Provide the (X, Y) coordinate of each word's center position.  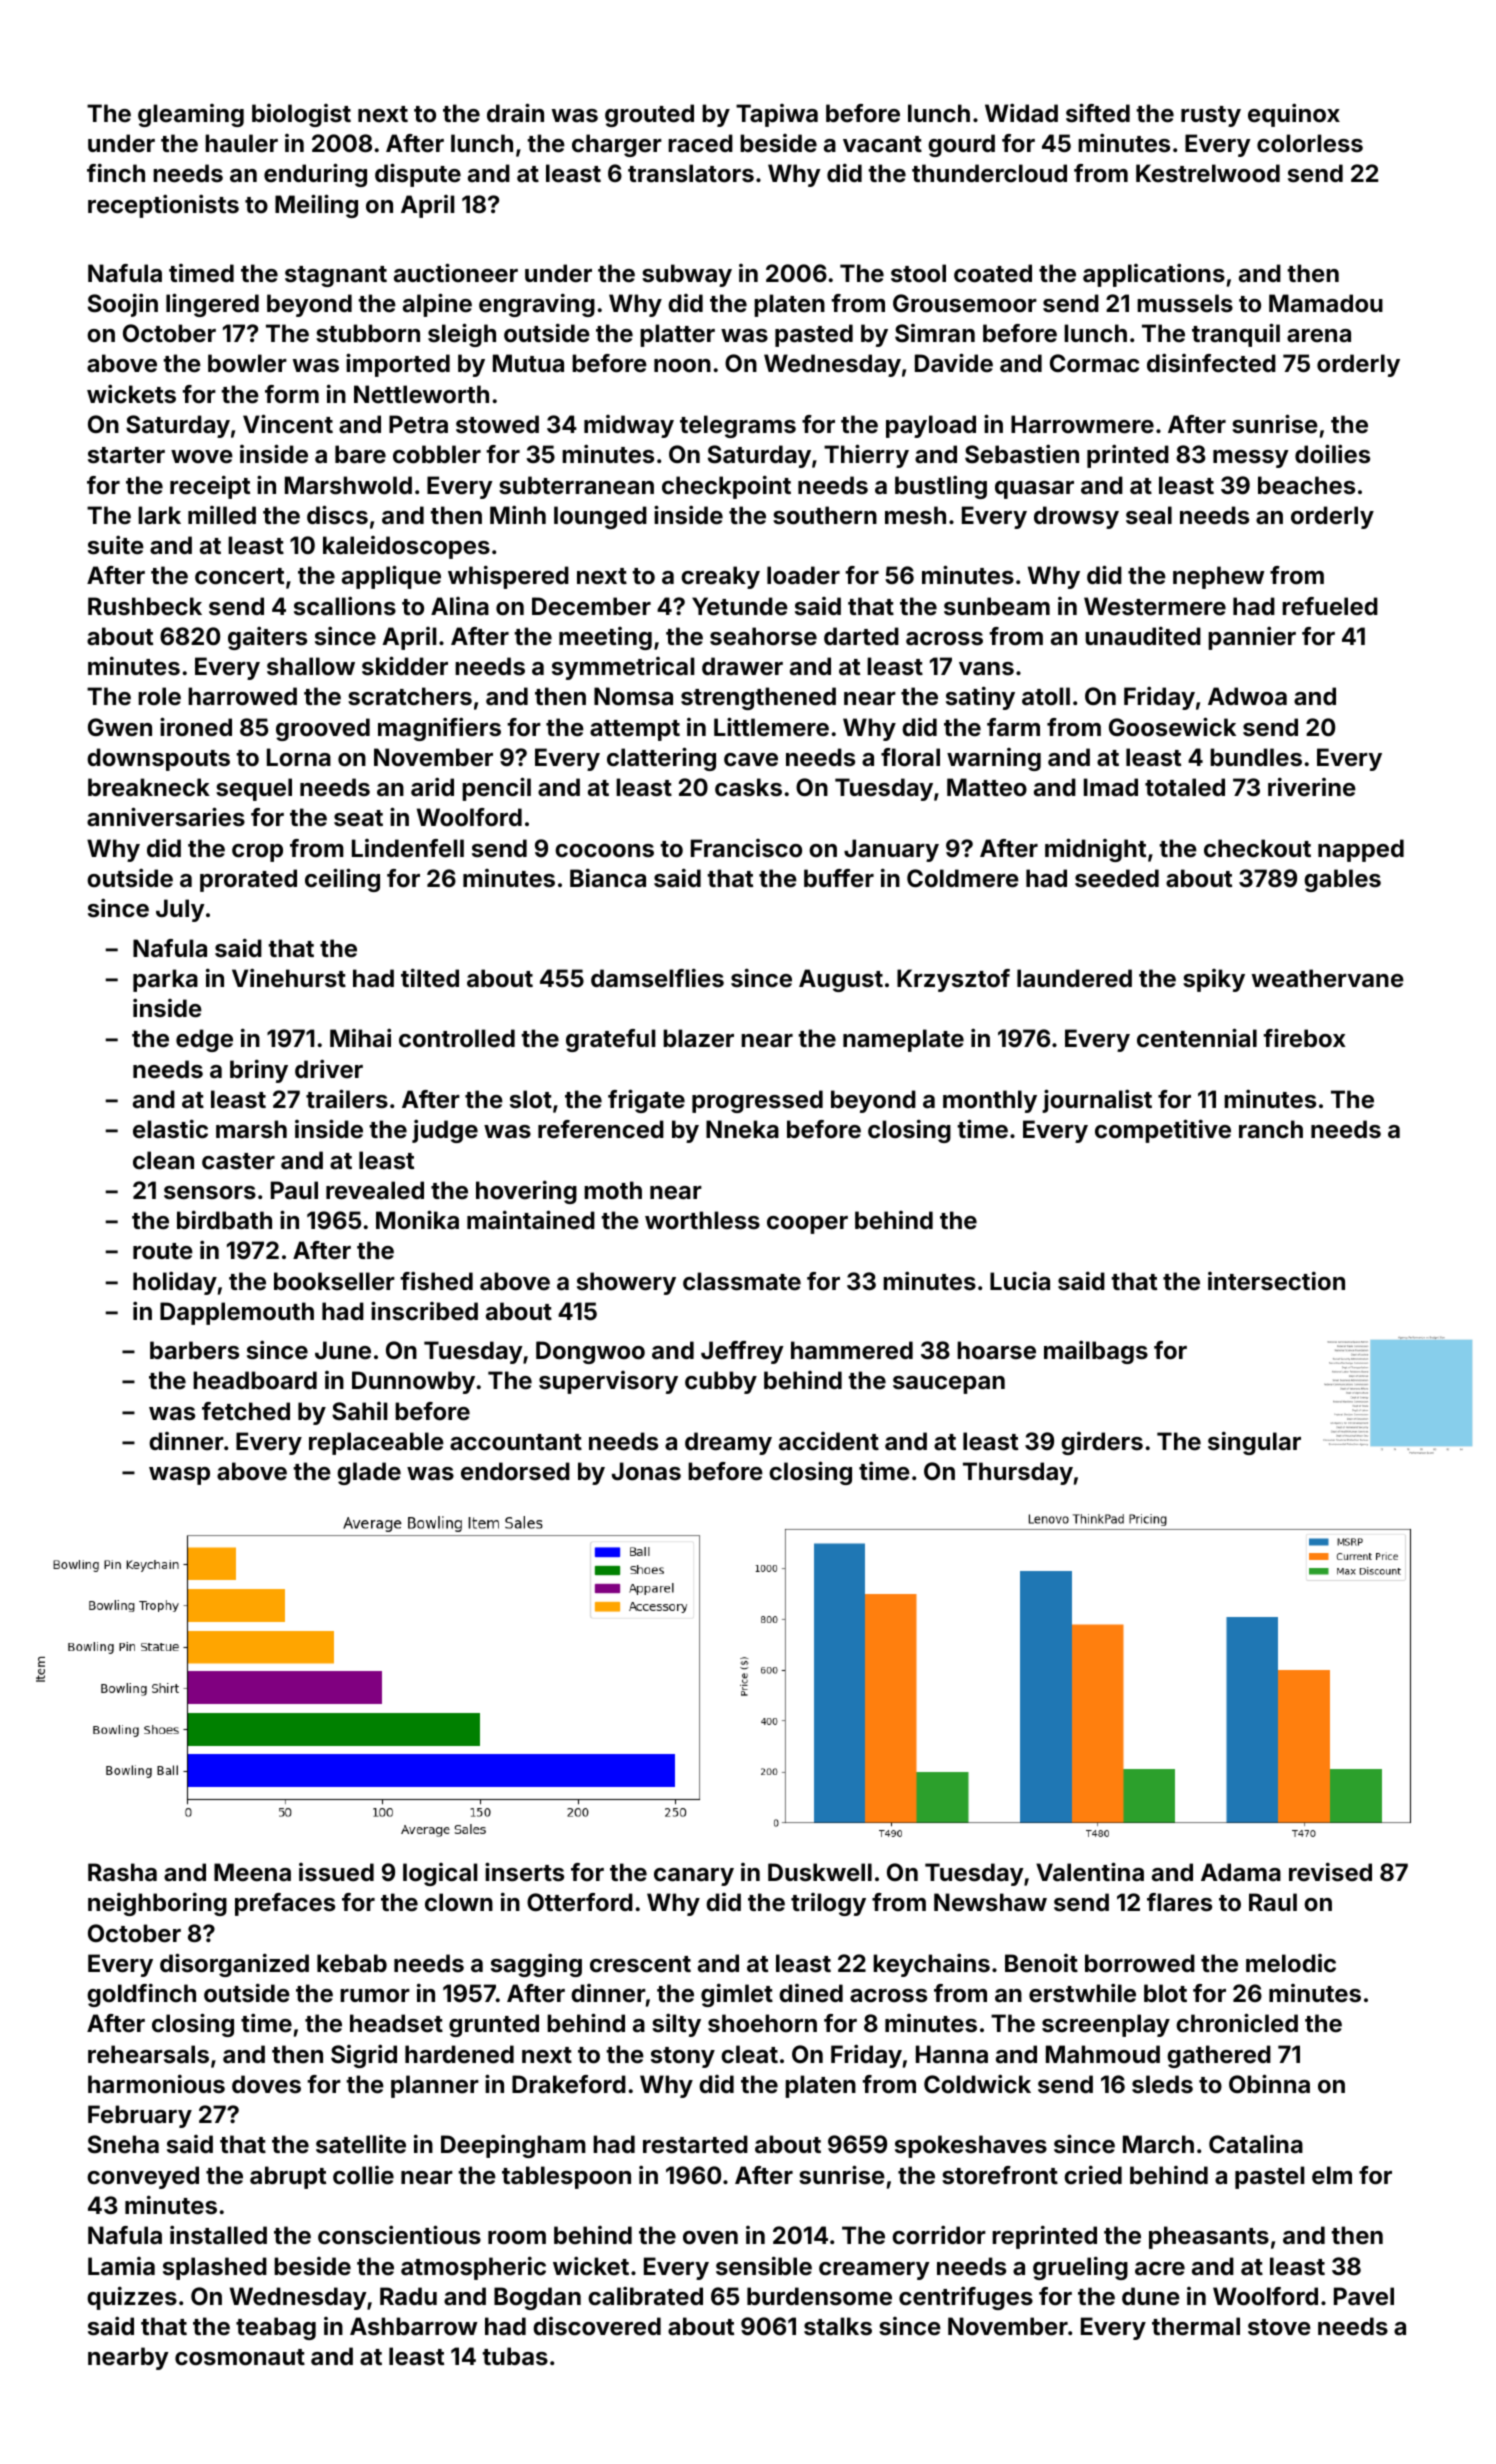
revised (1330, 1872)
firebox (1304, 1038)
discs (337, 515)
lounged (600, 517)
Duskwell (820, 1872)
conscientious (399, 2235)
